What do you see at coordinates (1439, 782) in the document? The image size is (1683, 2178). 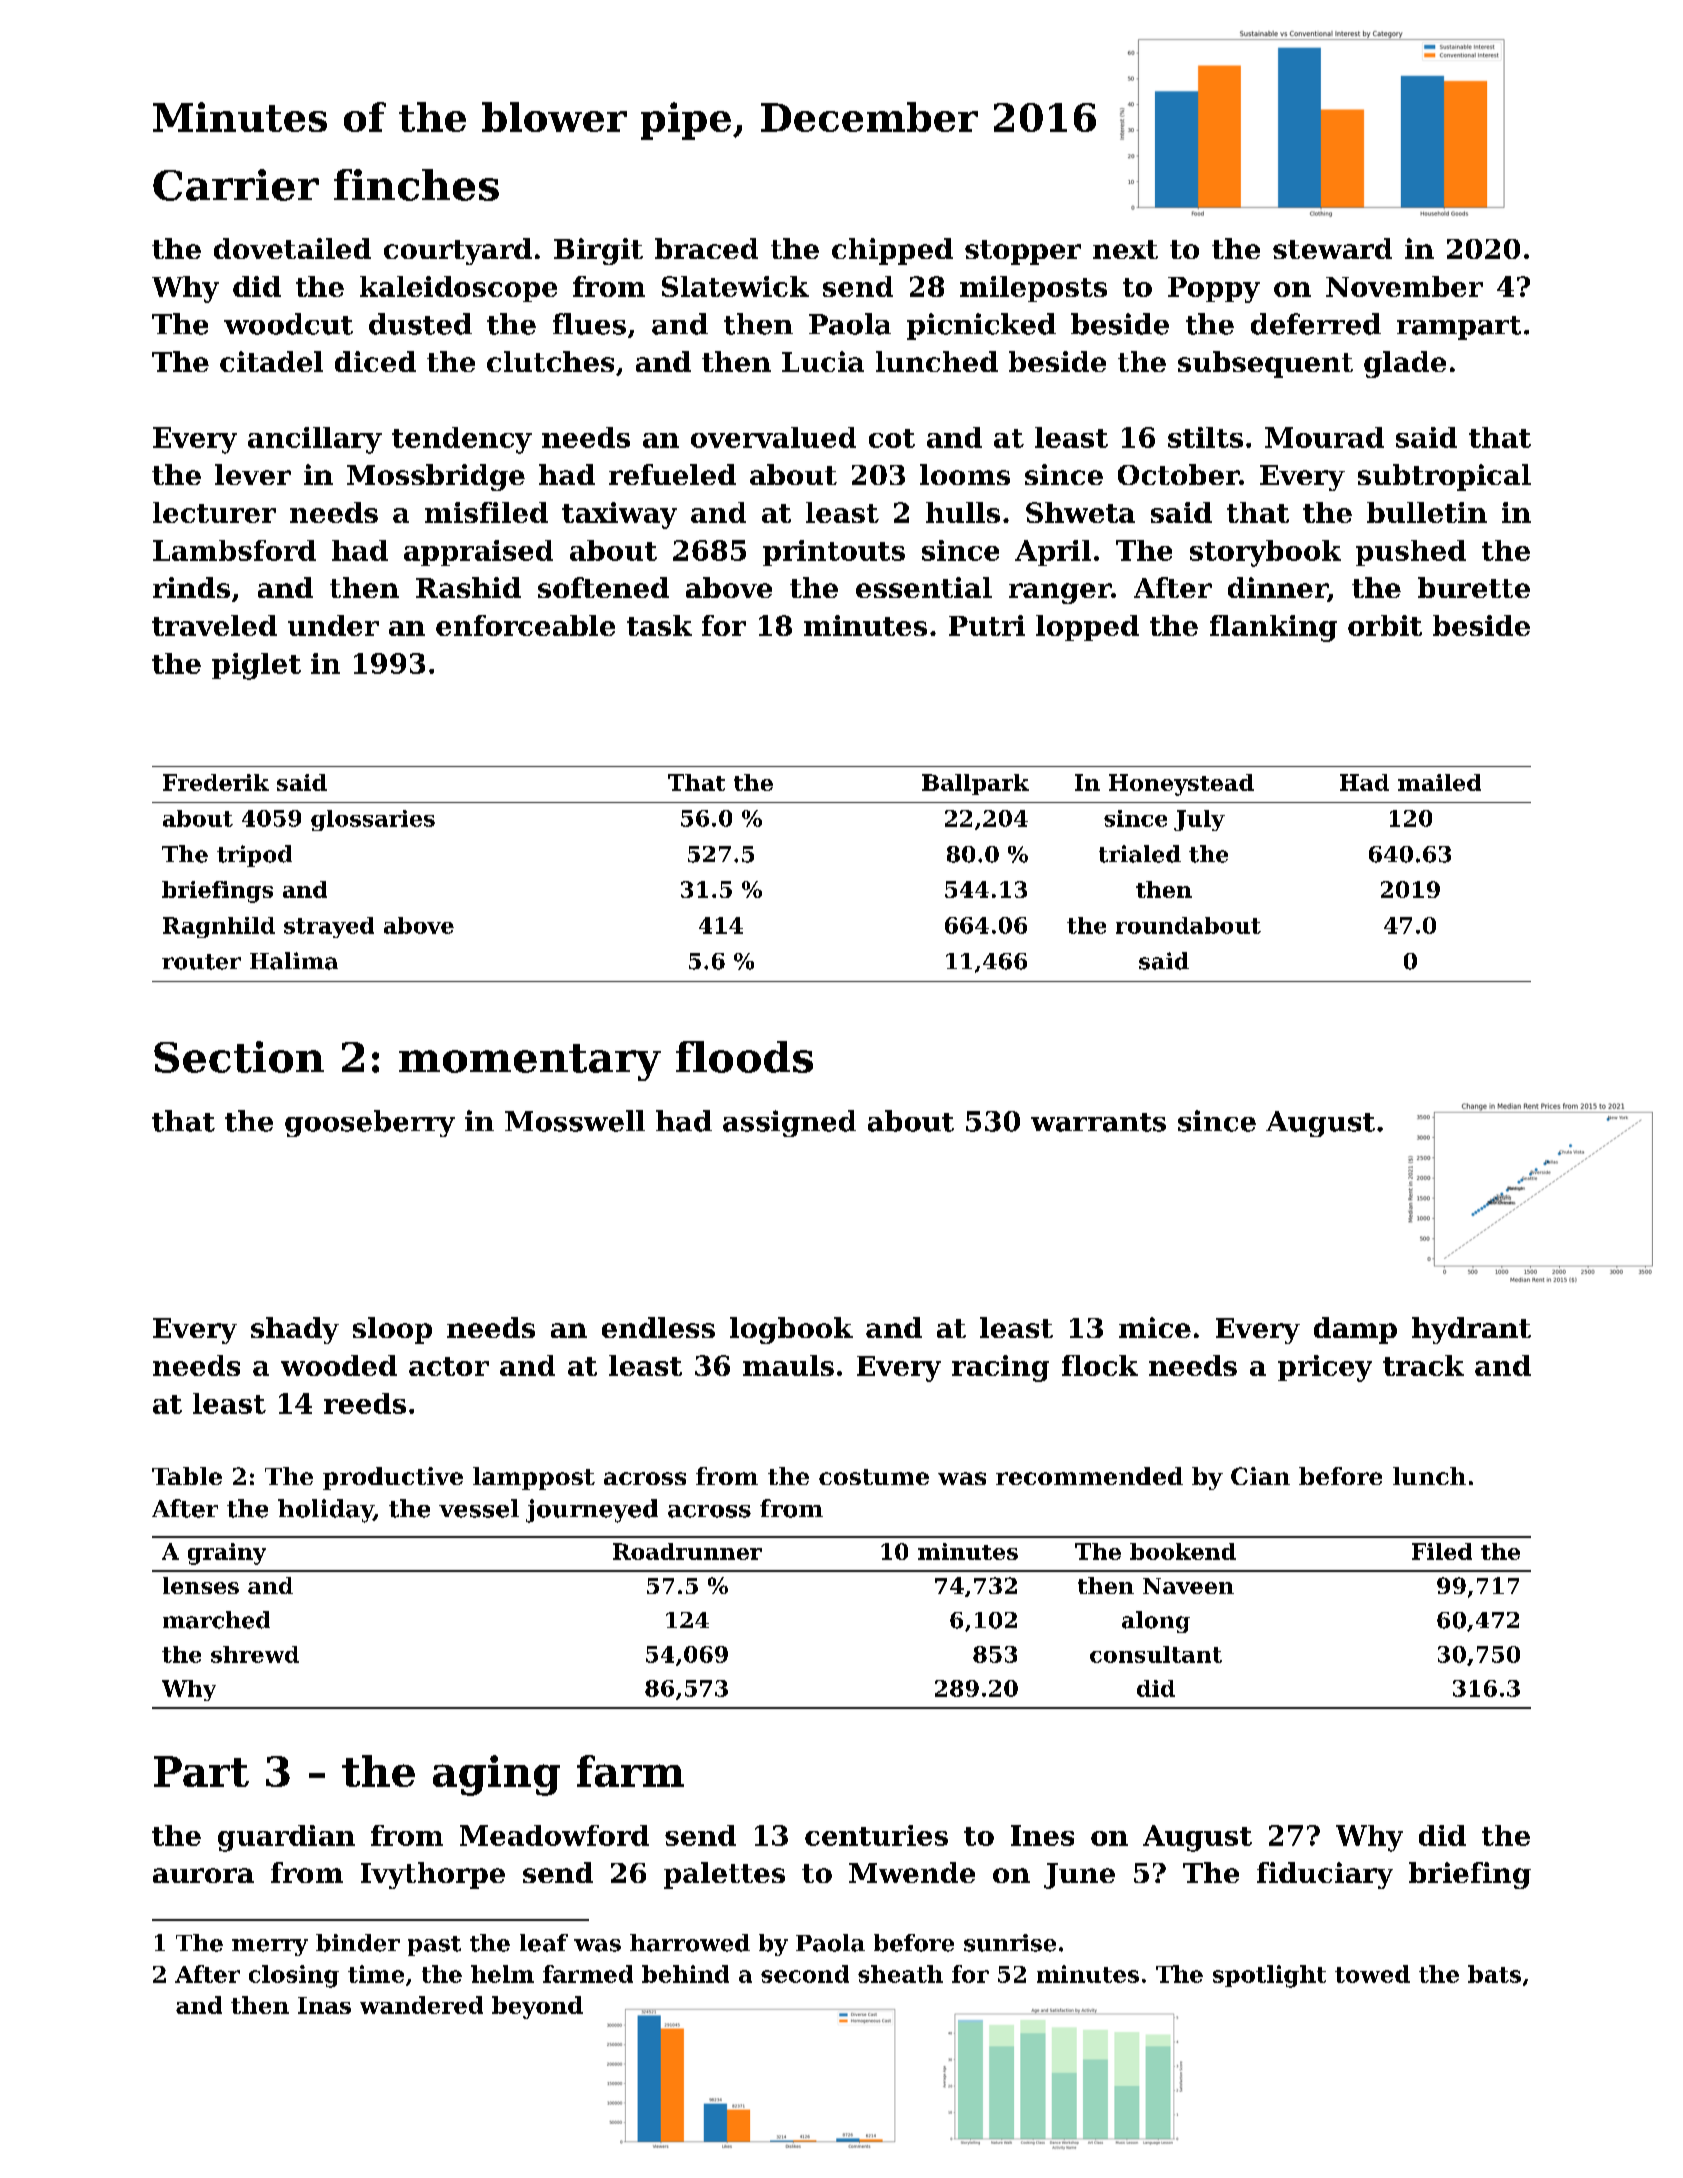 I see `mailed` at bounding box center [1439, 782].
